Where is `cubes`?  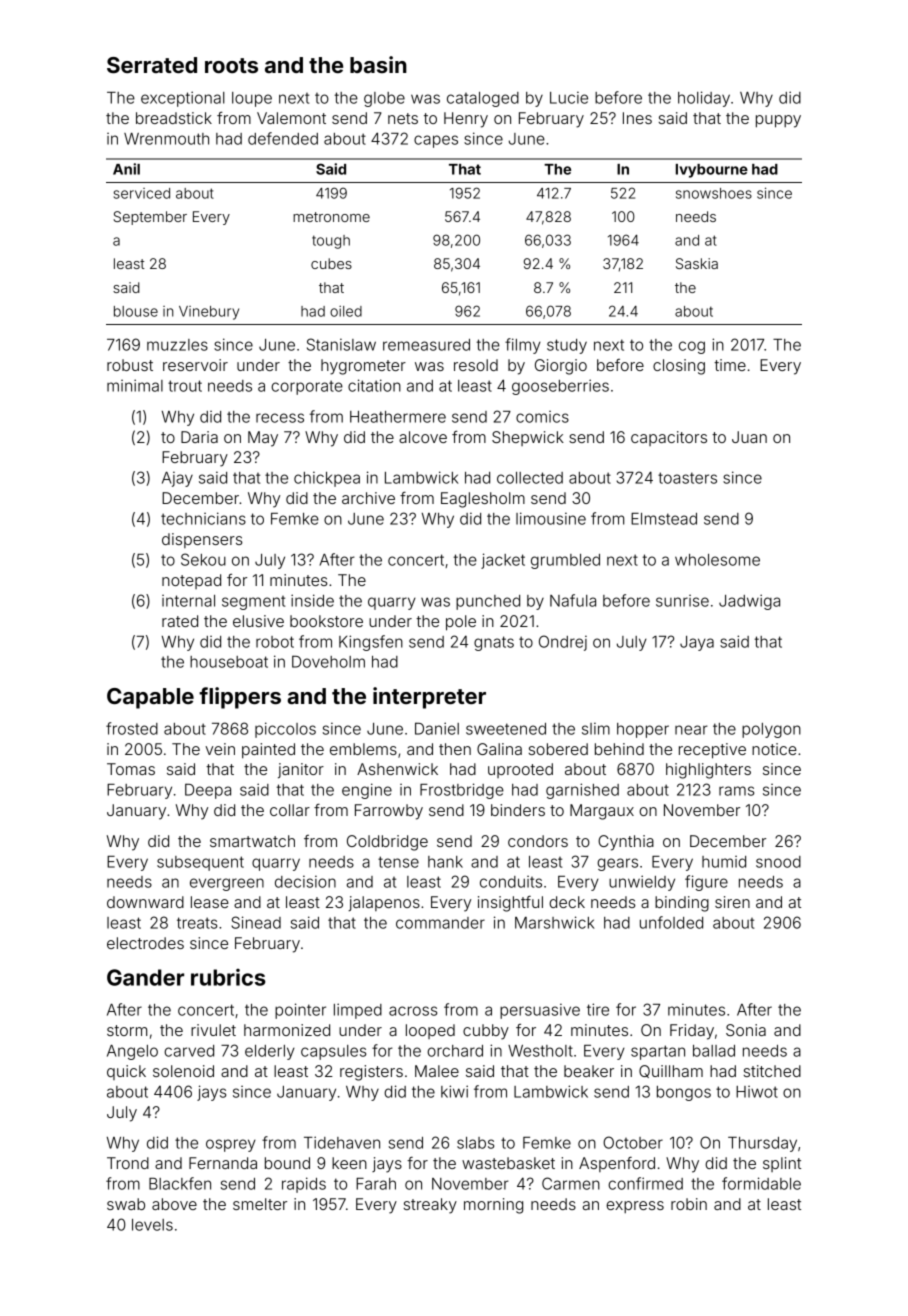 cubes is located at coordinates (331, 263).
